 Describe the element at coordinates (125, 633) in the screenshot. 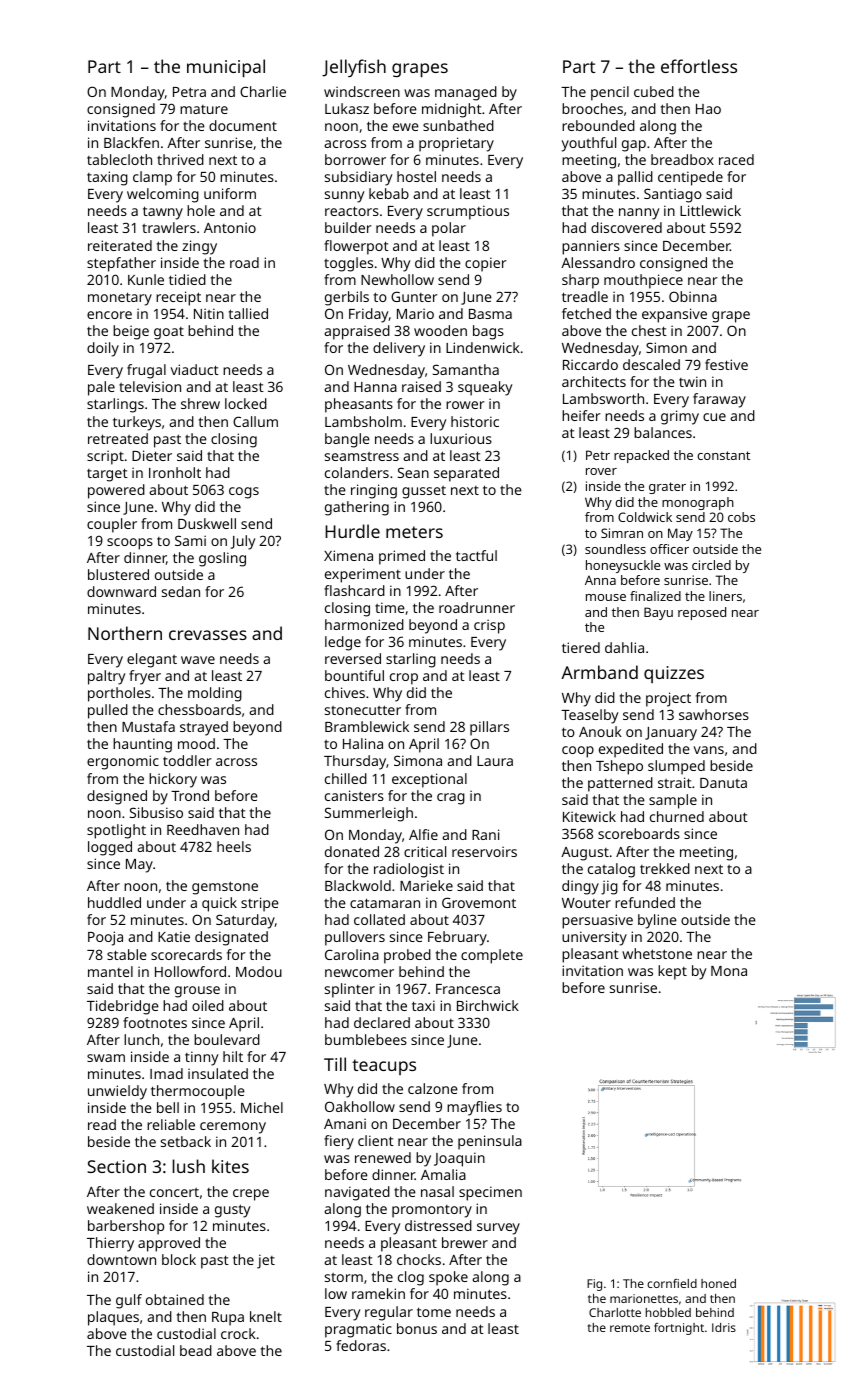

I see `Northern` at that location.
